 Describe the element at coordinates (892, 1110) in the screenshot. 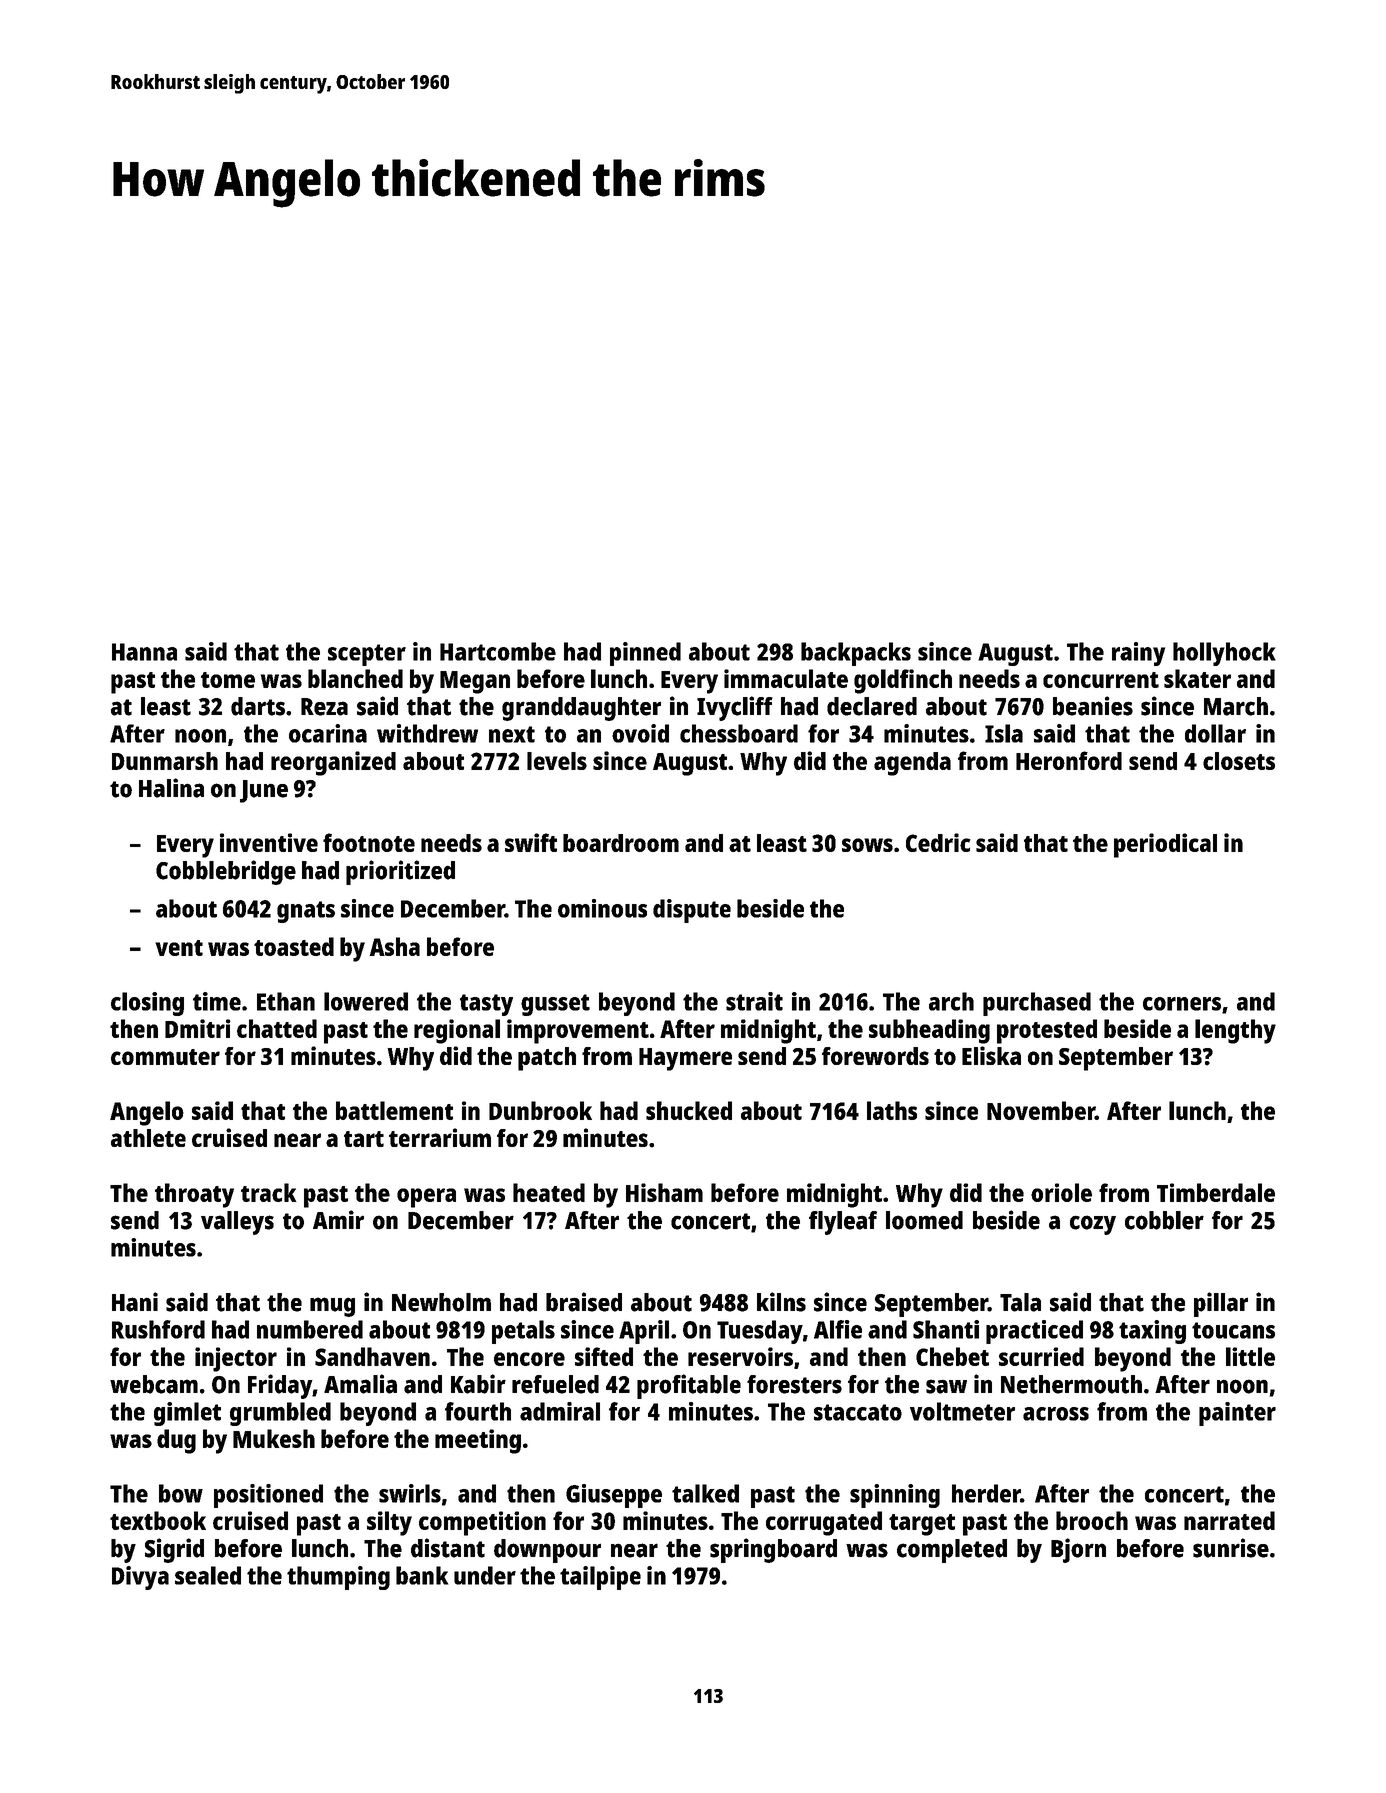

I see `laths` at that location.
